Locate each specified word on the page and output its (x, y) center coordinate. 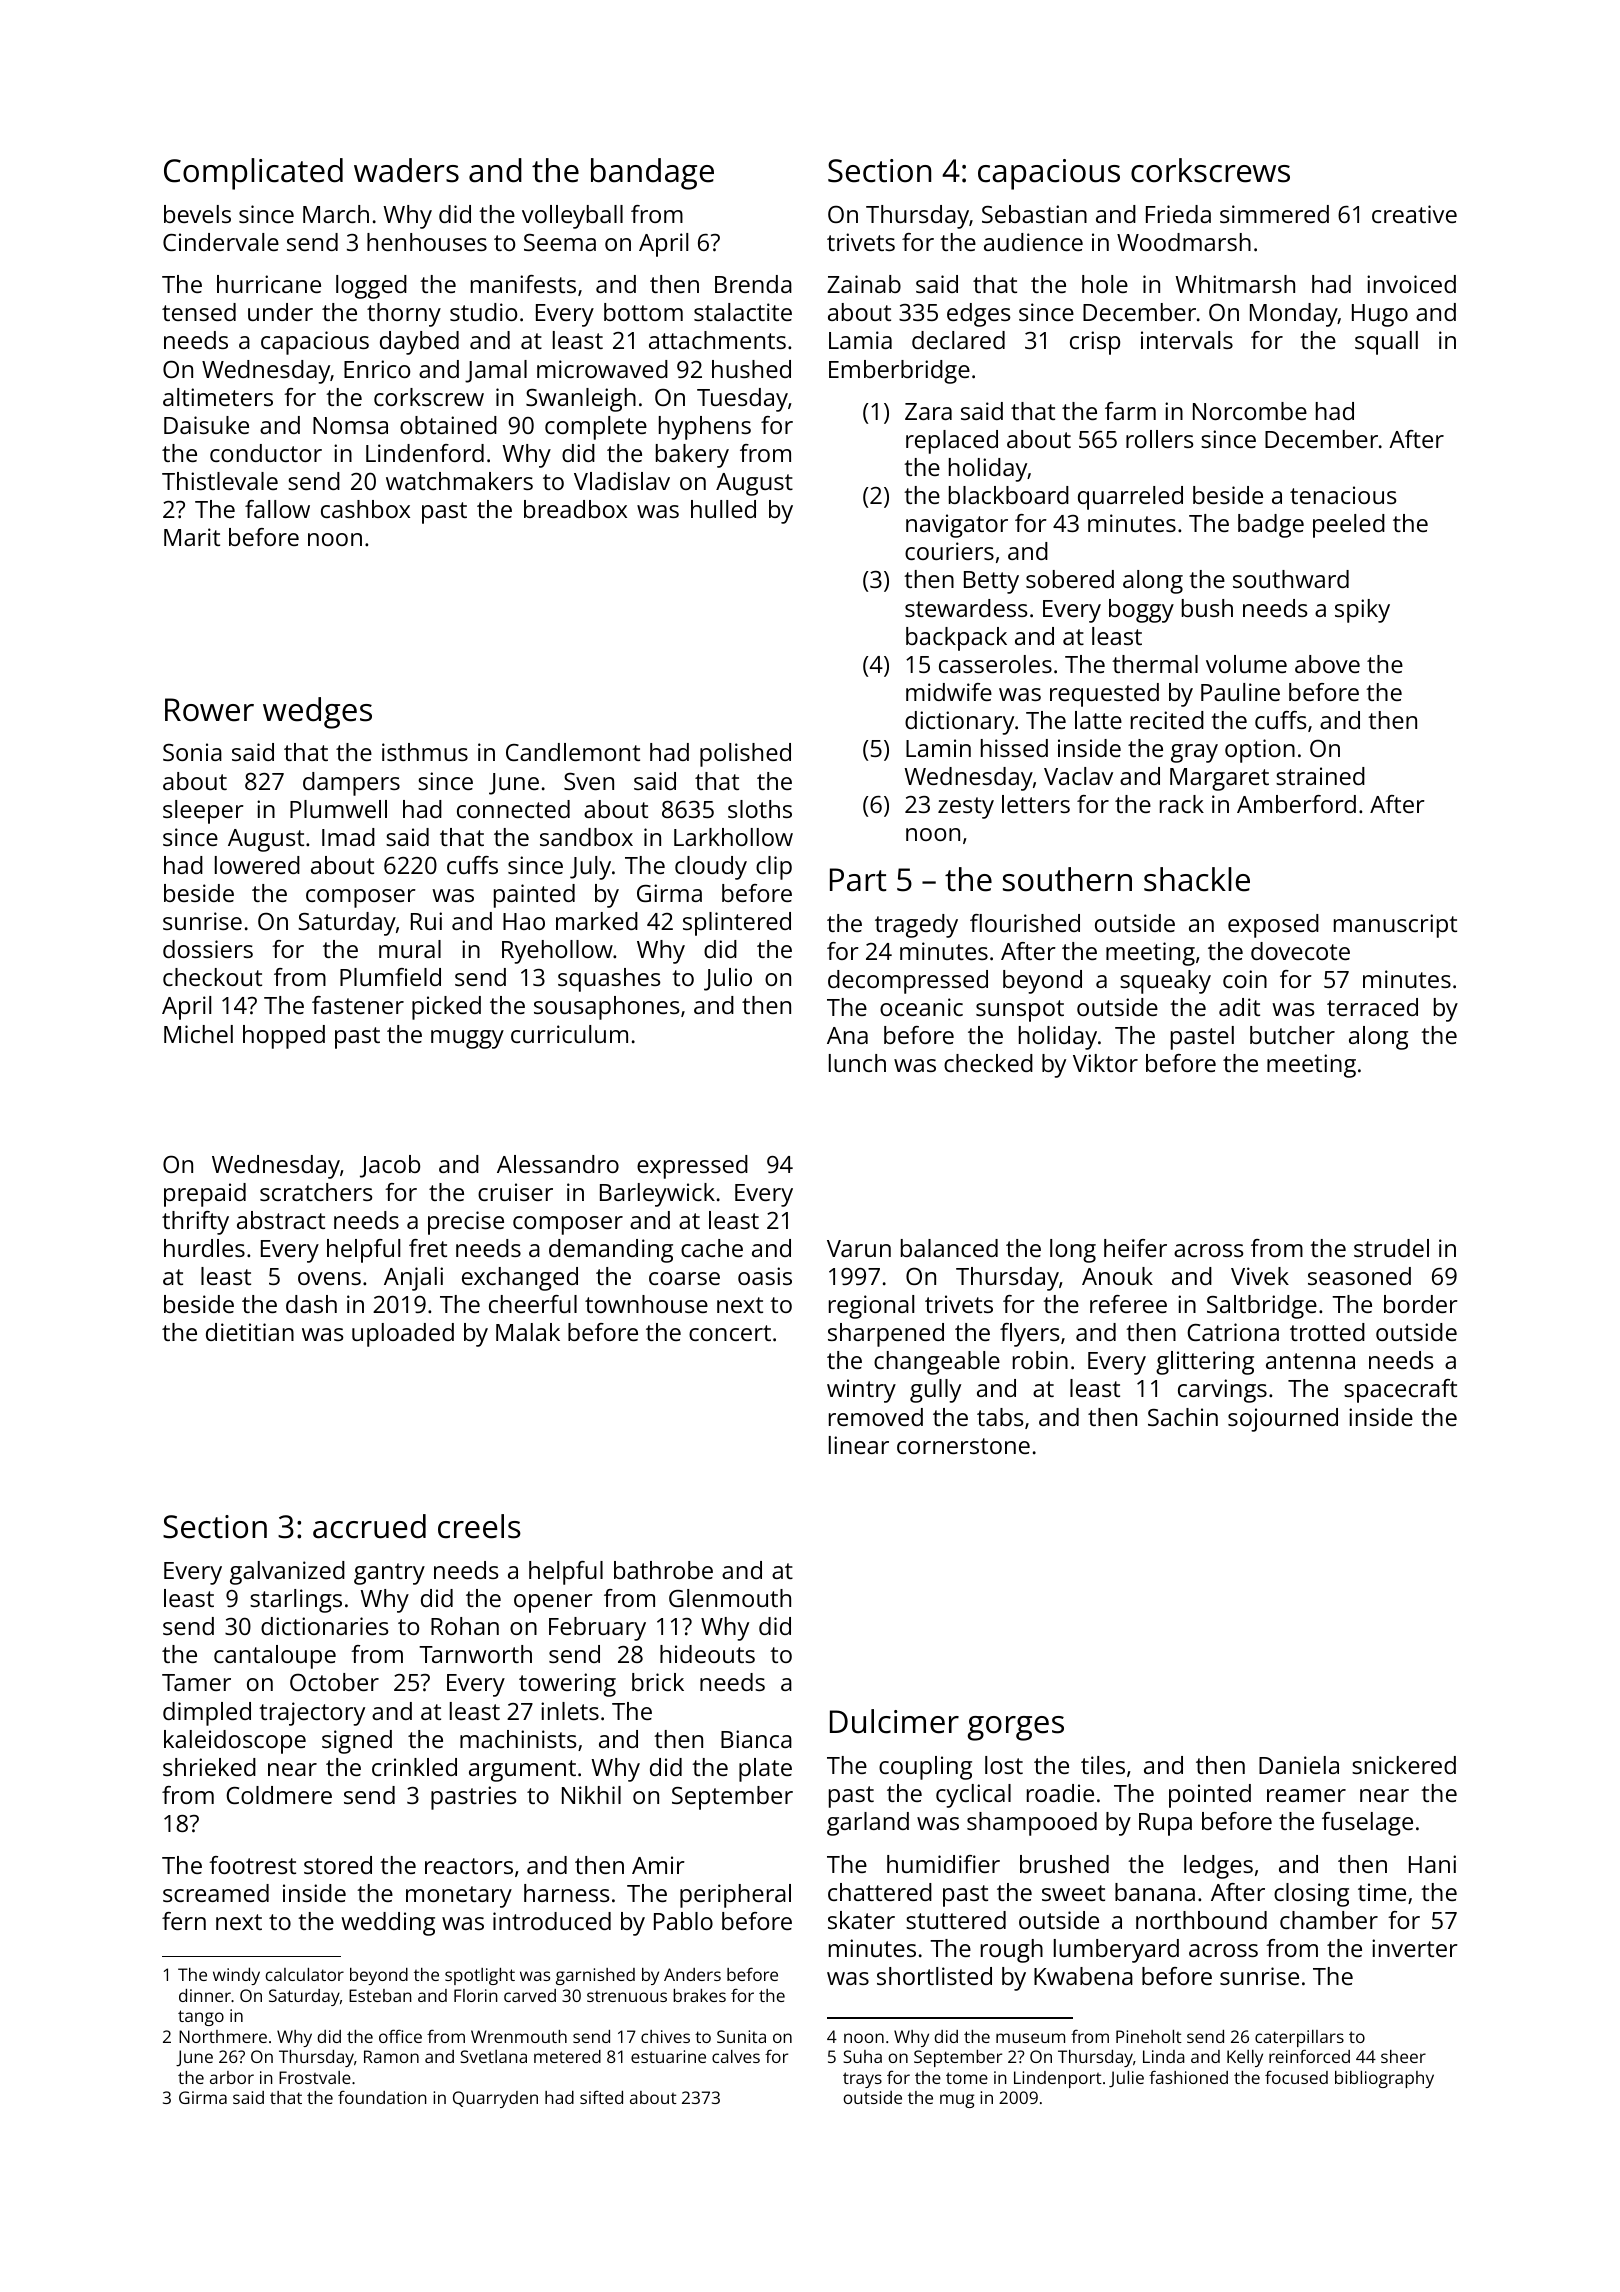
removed (876, 1417)
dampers (351, 784)
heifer (1135, 1248)
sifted (601, 2097)
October (334, 1682)
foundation (382, 2097)
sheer (1403, 2056)
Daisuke (206, 425)
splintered (737, 924)
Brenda (753, 284)
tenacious (1343, 495)
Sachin (1183, 1417)
